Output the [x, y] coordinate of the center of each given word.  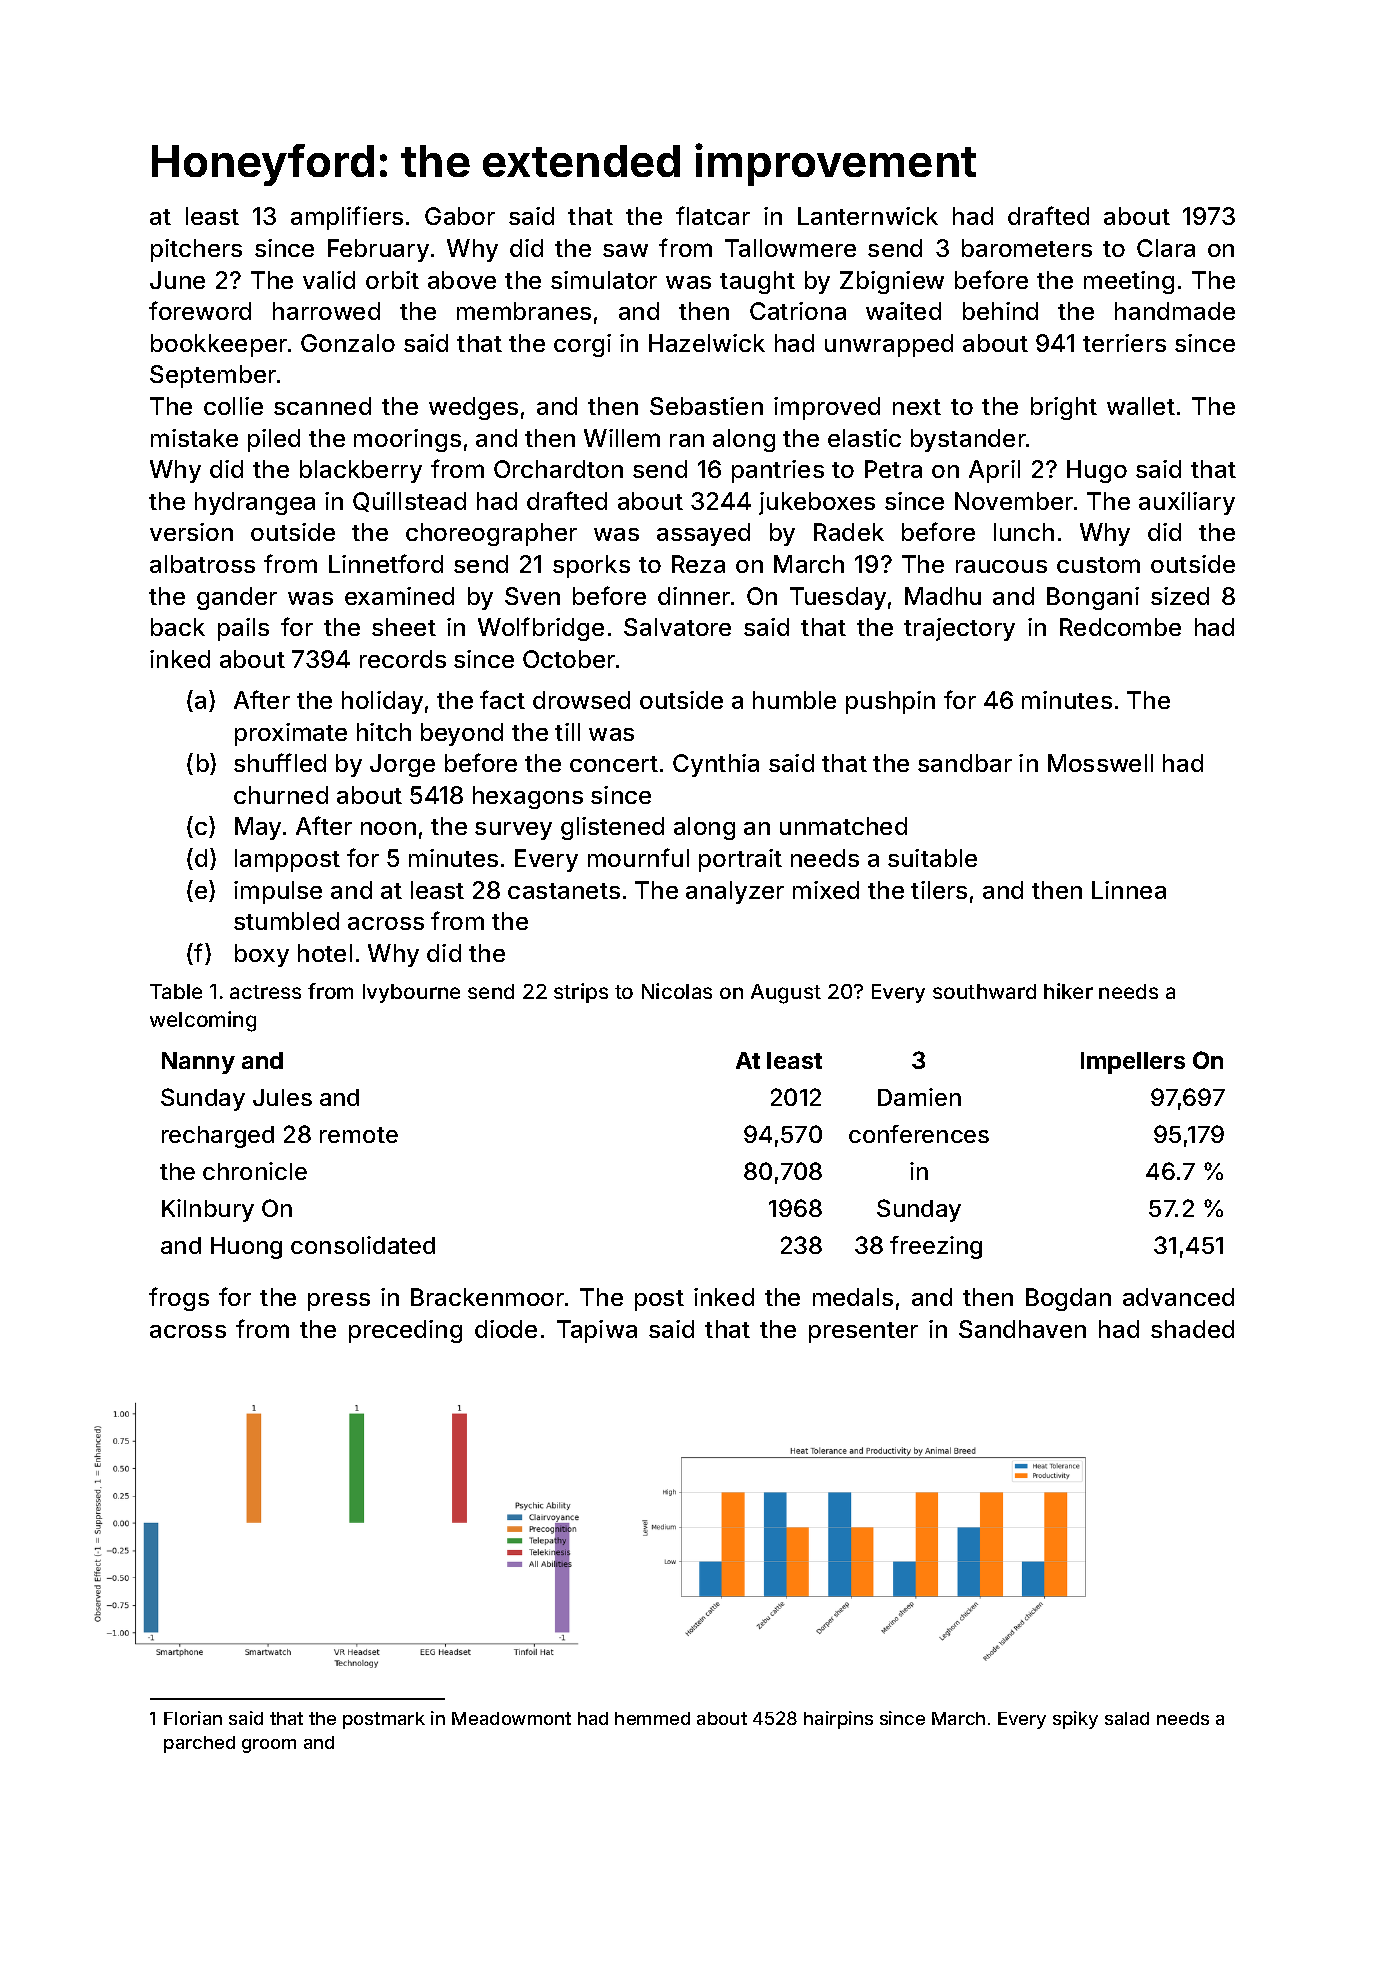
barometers [1027, 248]
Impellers [1133, 1063]
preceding [405, 1331]
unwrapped [889, 345]
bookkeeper [219, 345]
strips [581, 993]
